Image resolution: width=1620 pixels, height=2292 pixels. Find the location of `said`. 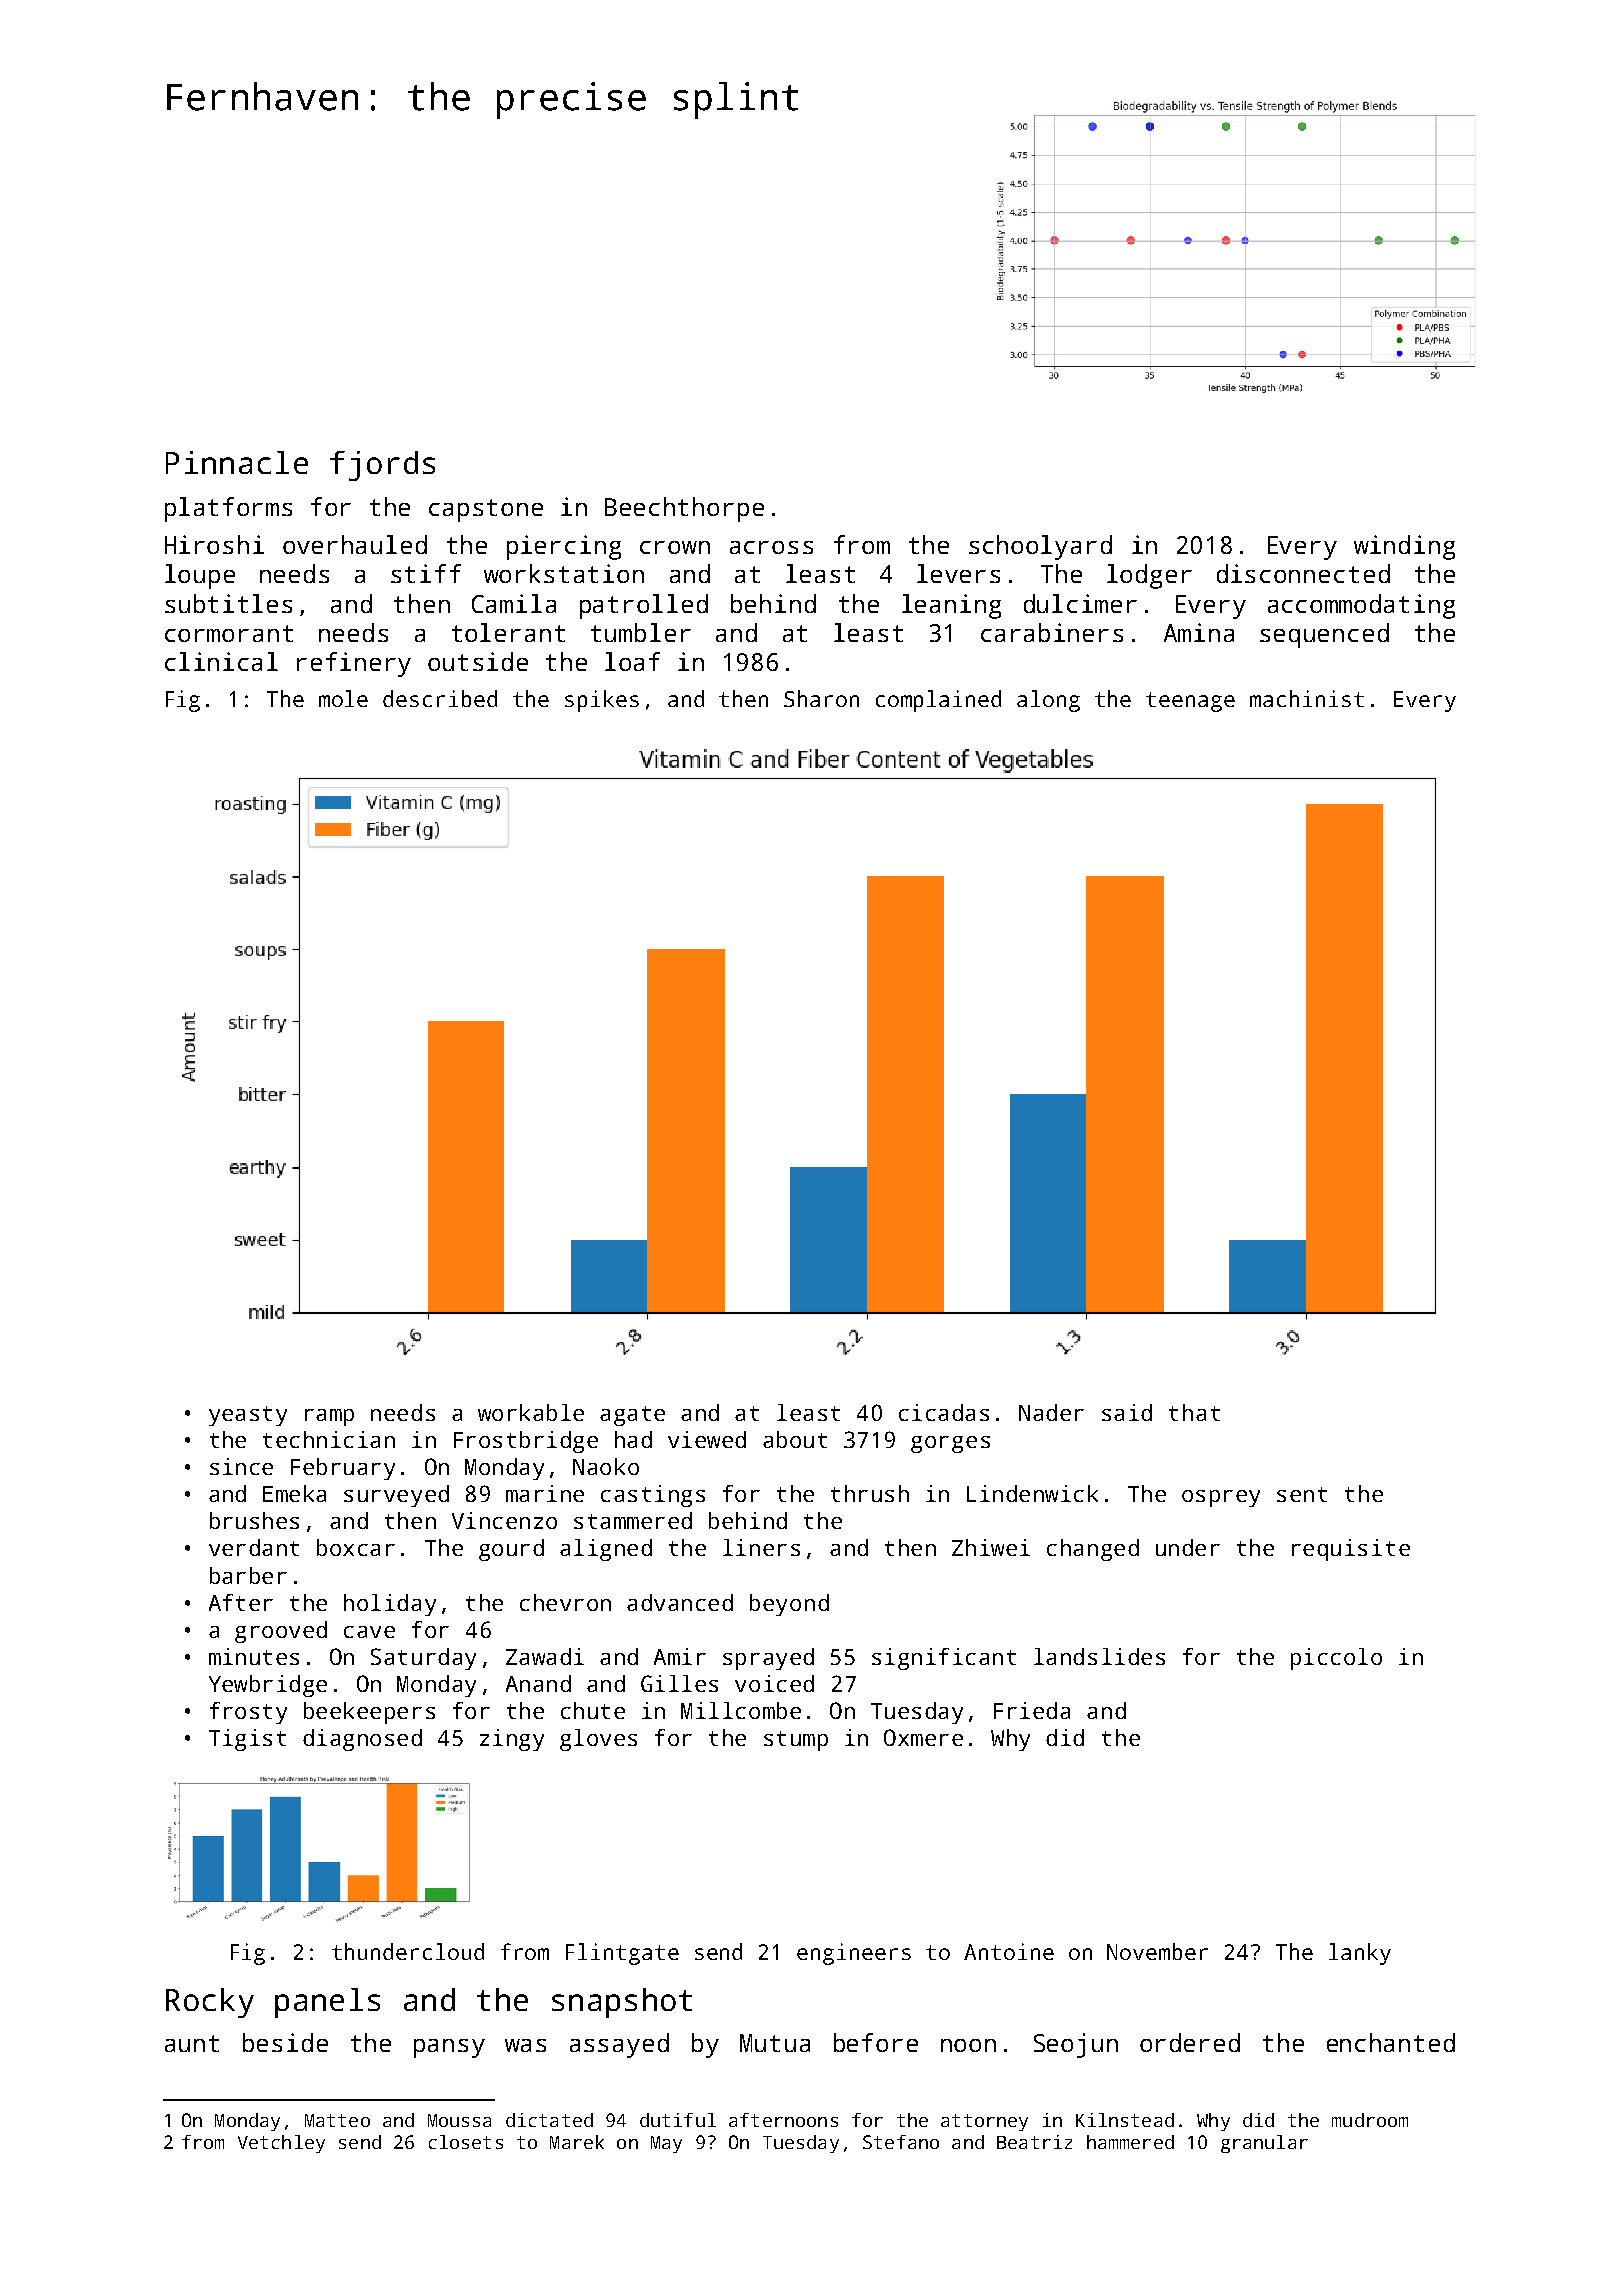

said is located at coordinates (1127, 1412).
